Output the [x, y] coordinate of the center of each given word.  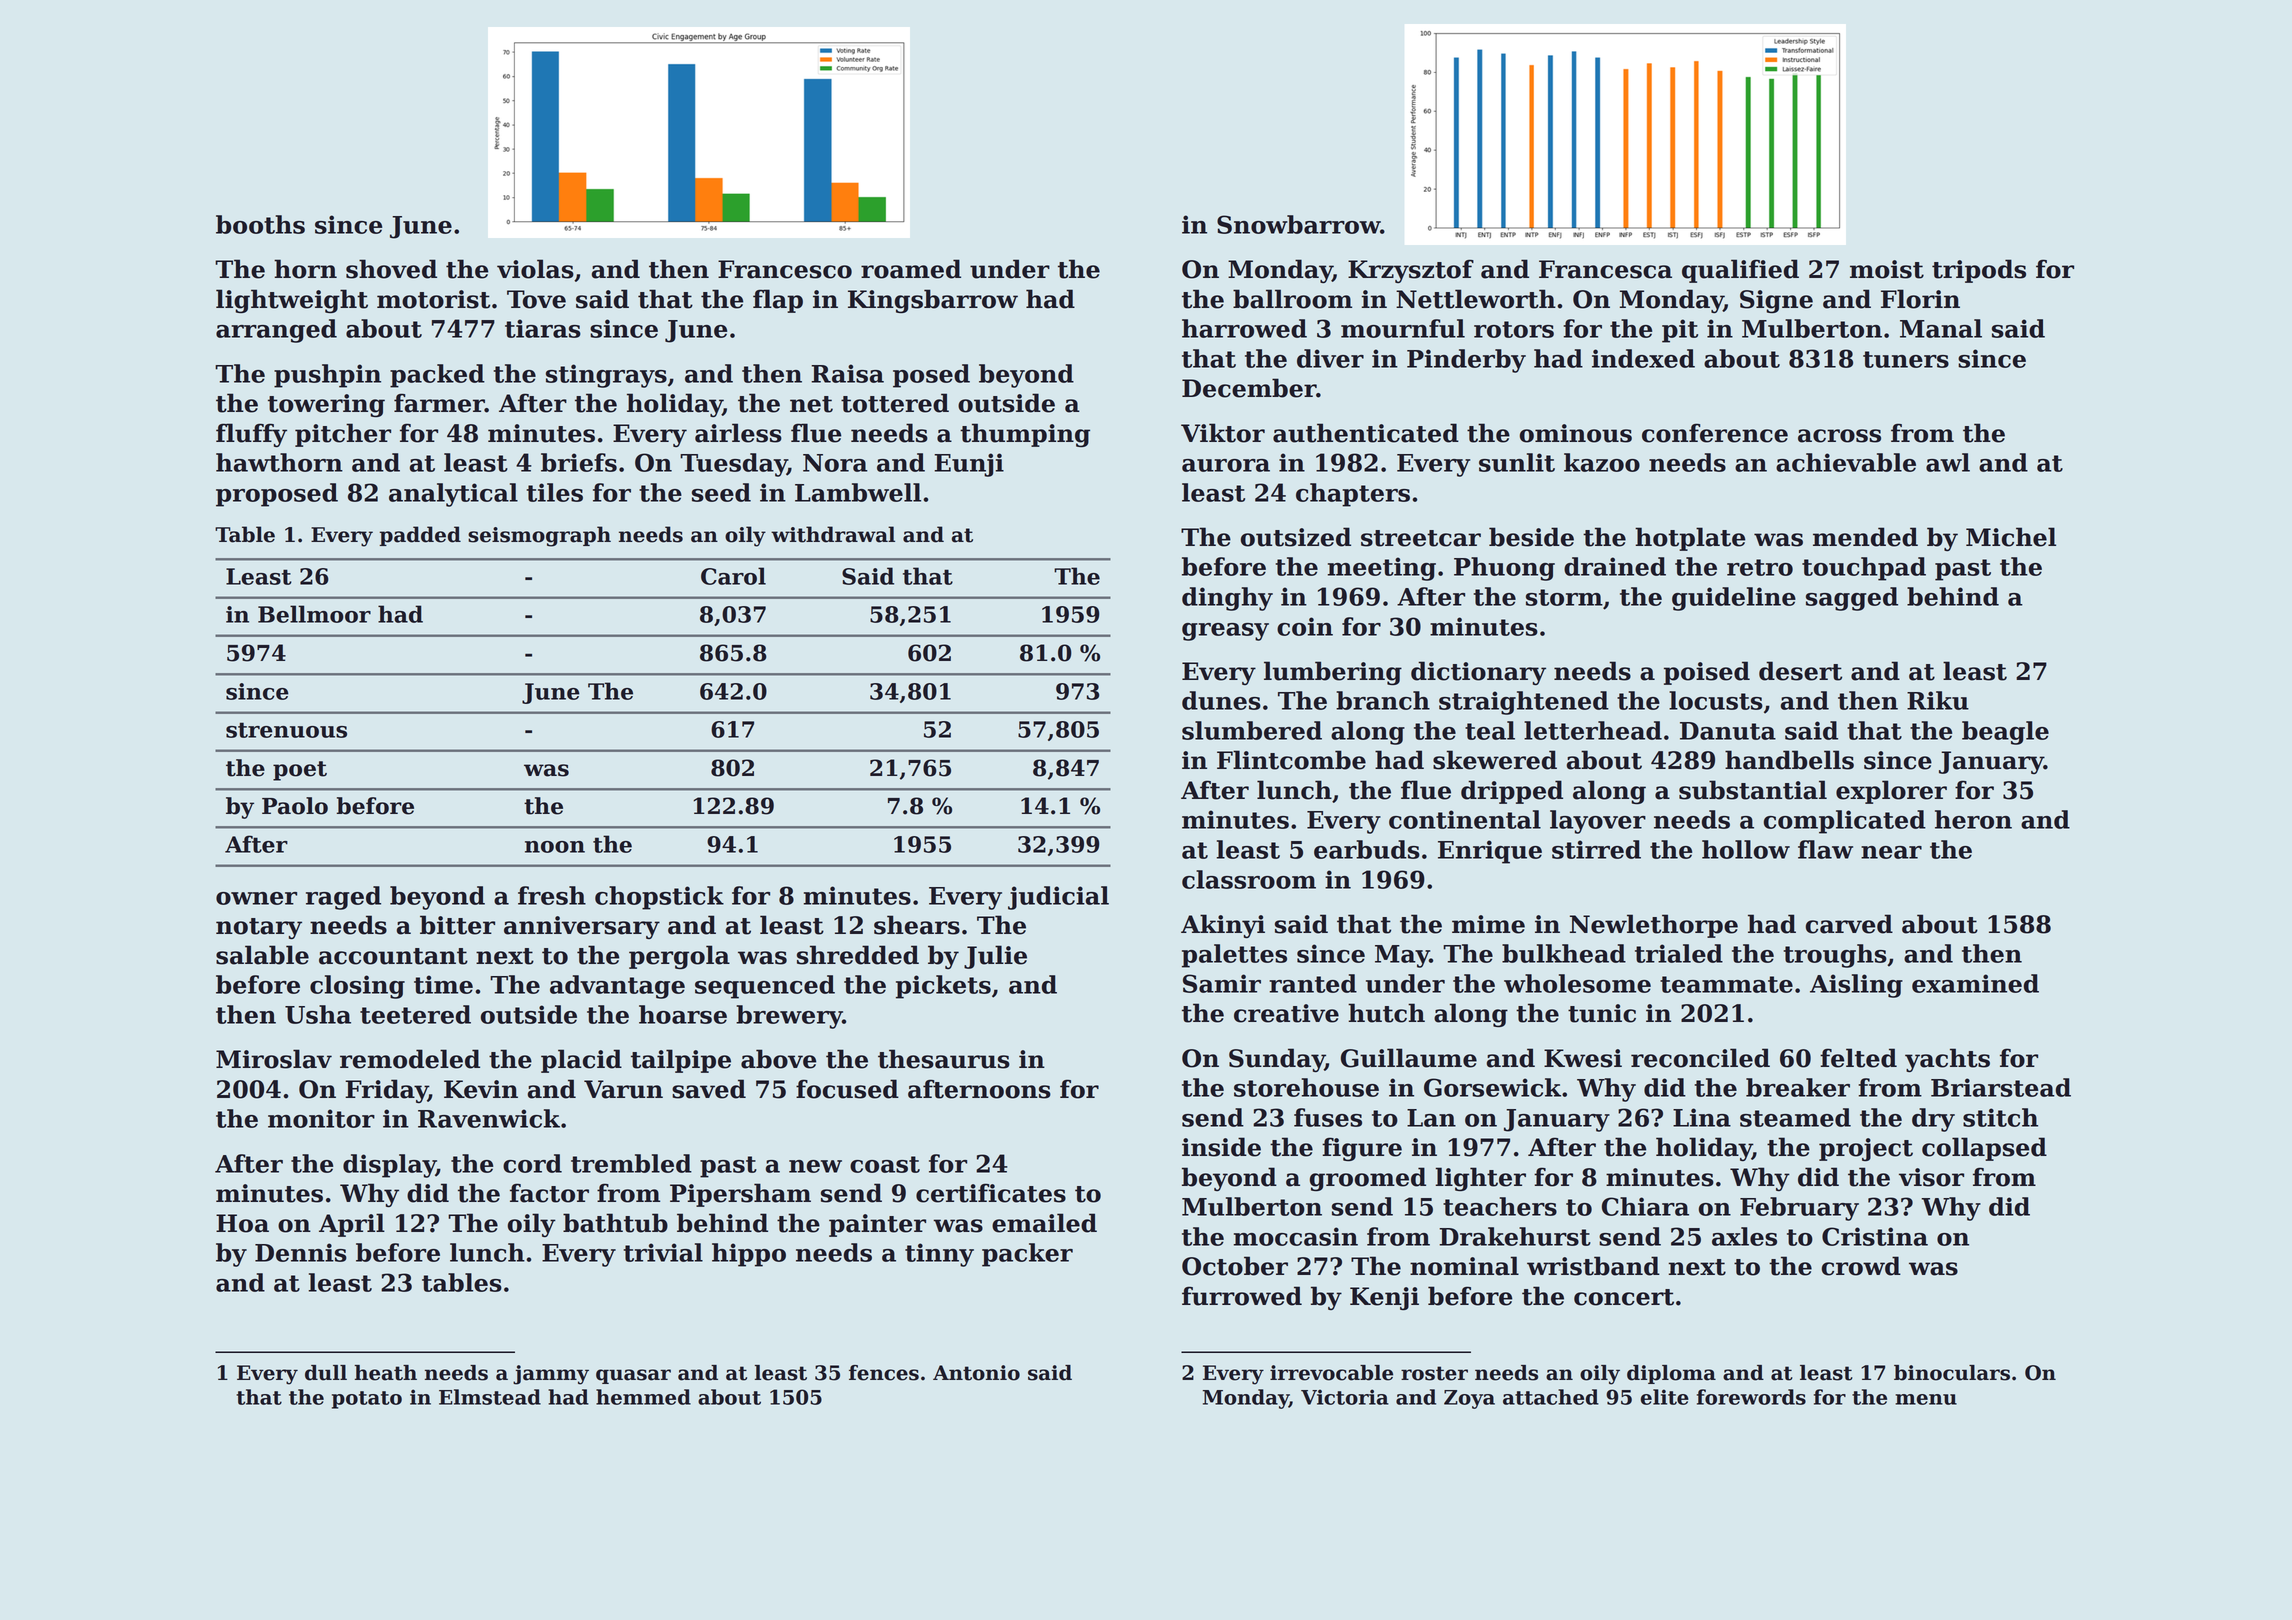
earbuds [1367, 849]
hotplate [1690, 539]
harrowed [1244, 328]
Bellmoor [314, 614]
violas [535, 269]
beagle [2005, 733]
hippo [749, 1255]
